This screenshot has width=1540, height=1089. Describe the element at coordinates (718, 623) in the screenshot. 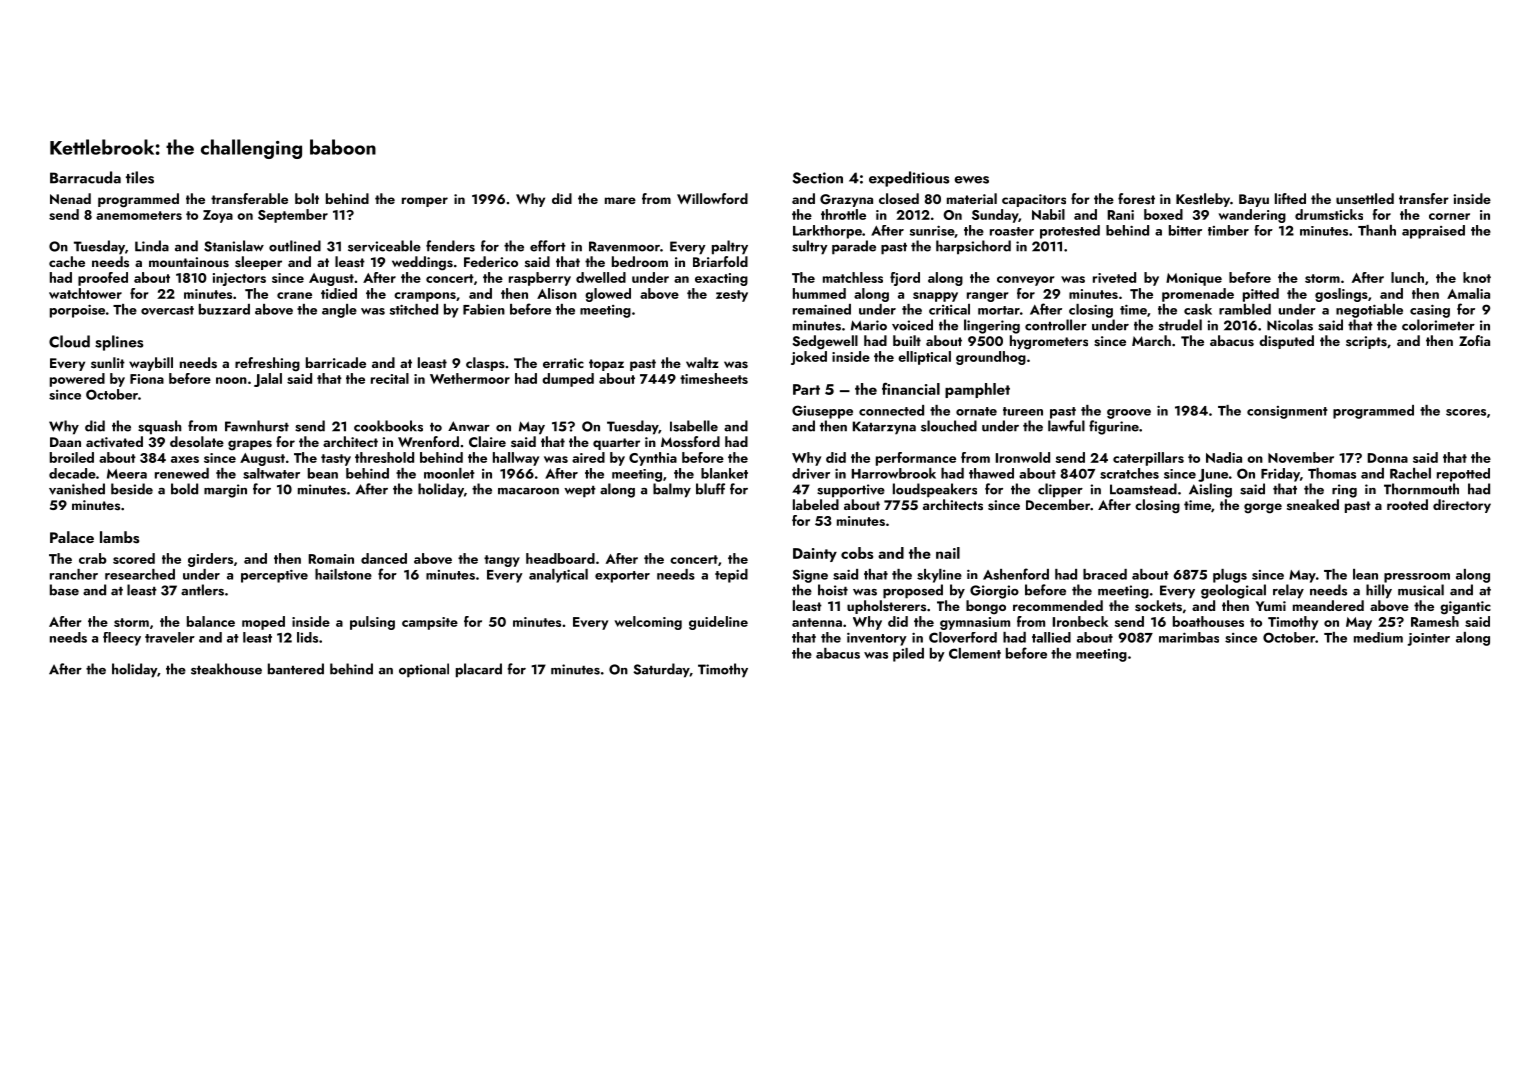

I see `guideline` at that location.
